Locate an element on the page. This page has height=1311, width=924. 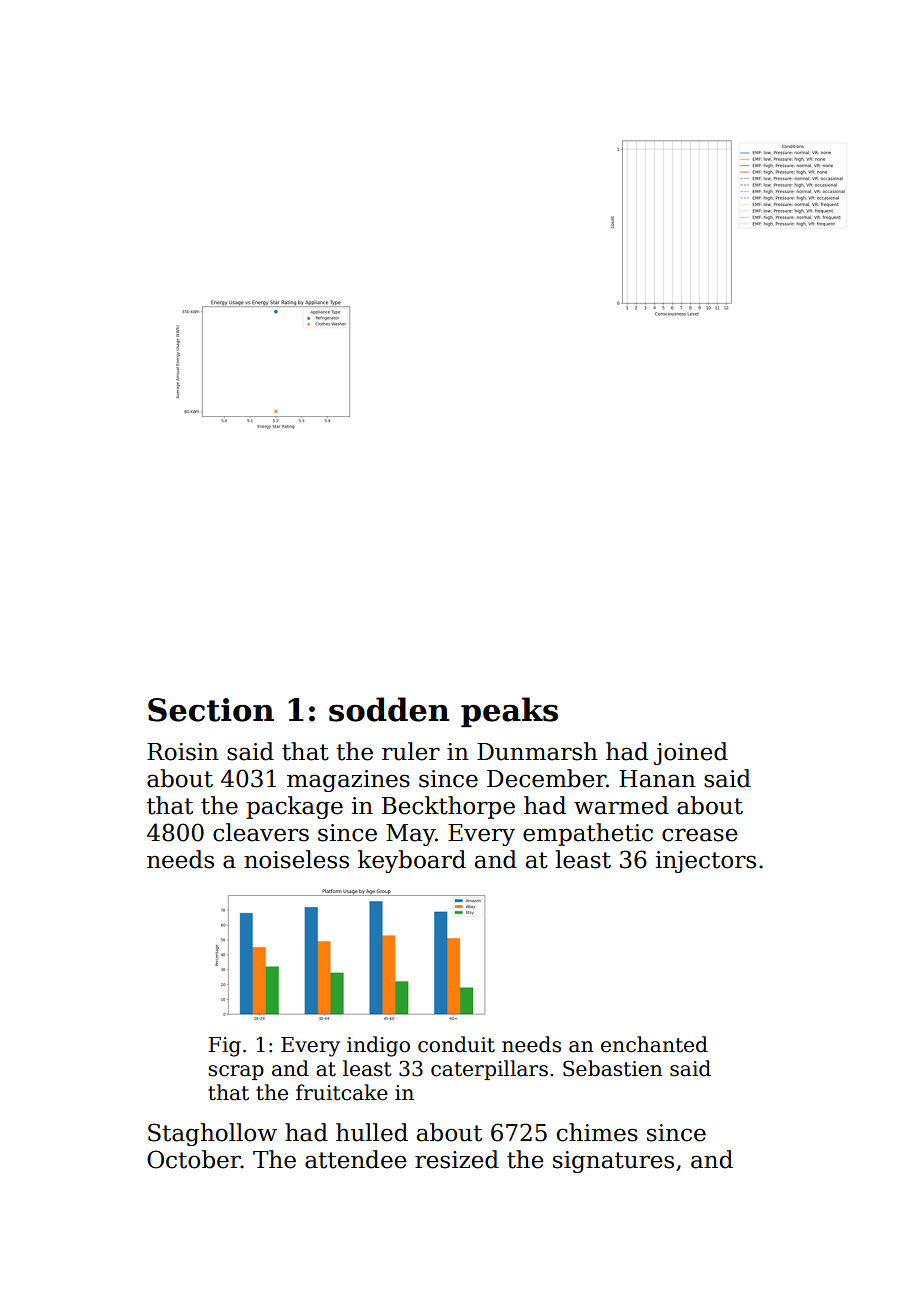
sodden is located at coordinates (389, 709).
